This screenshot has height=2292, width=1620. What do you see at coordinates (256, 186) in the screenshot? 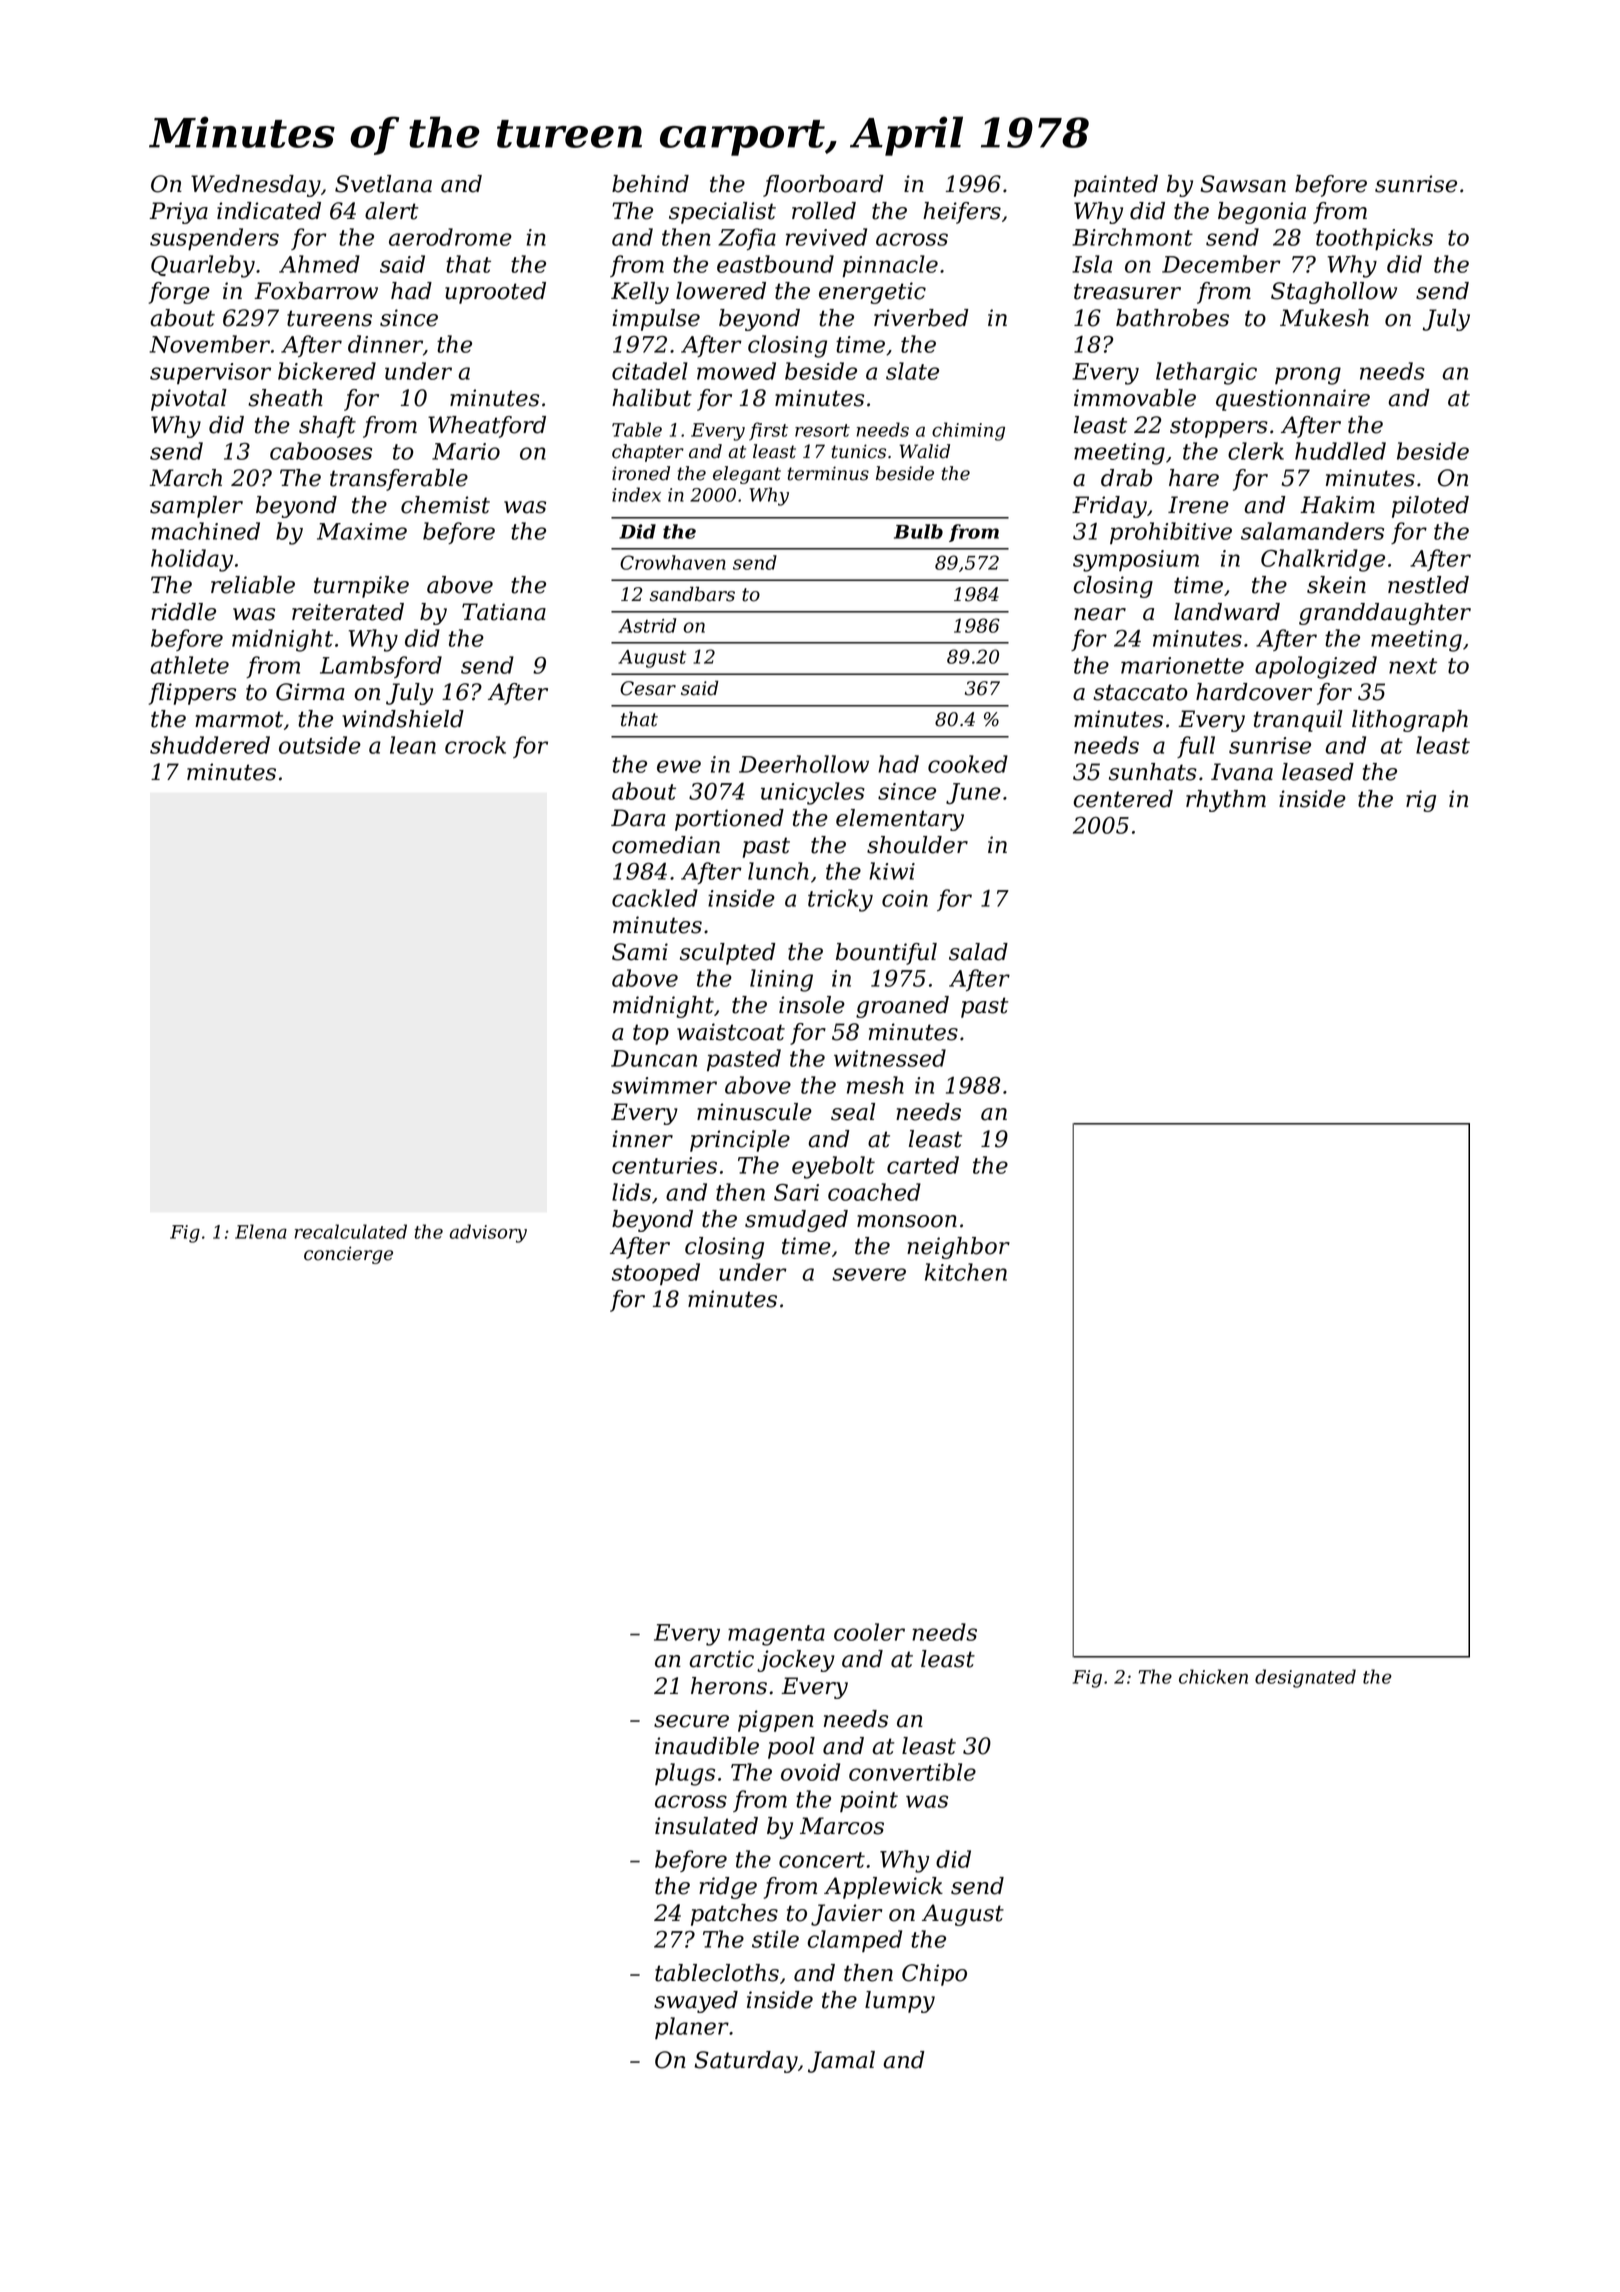
I see `Wednesday` at bounding box center [256, 186].
